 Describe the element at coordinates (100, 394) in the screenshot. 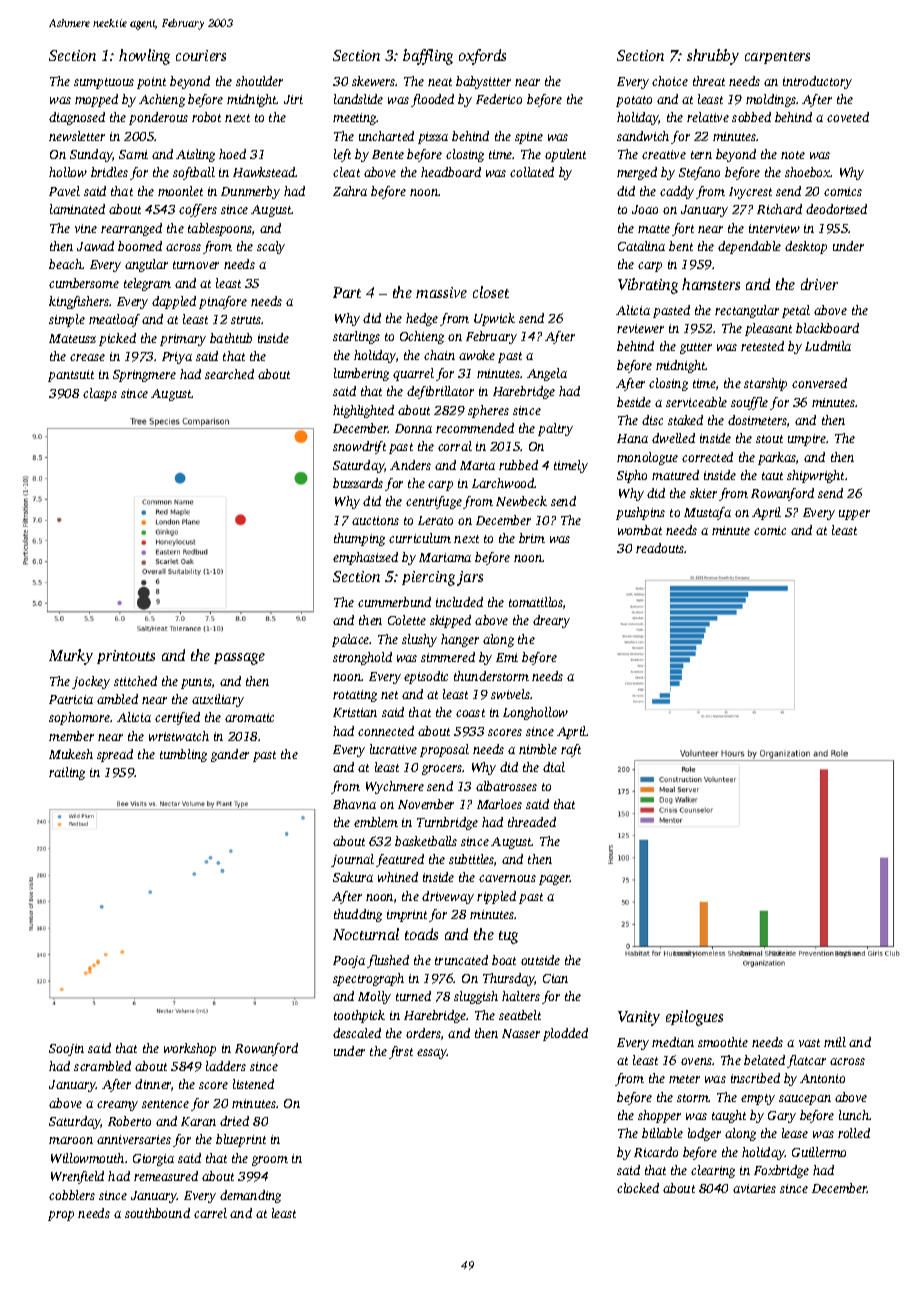

I see `clasps` at that location.
